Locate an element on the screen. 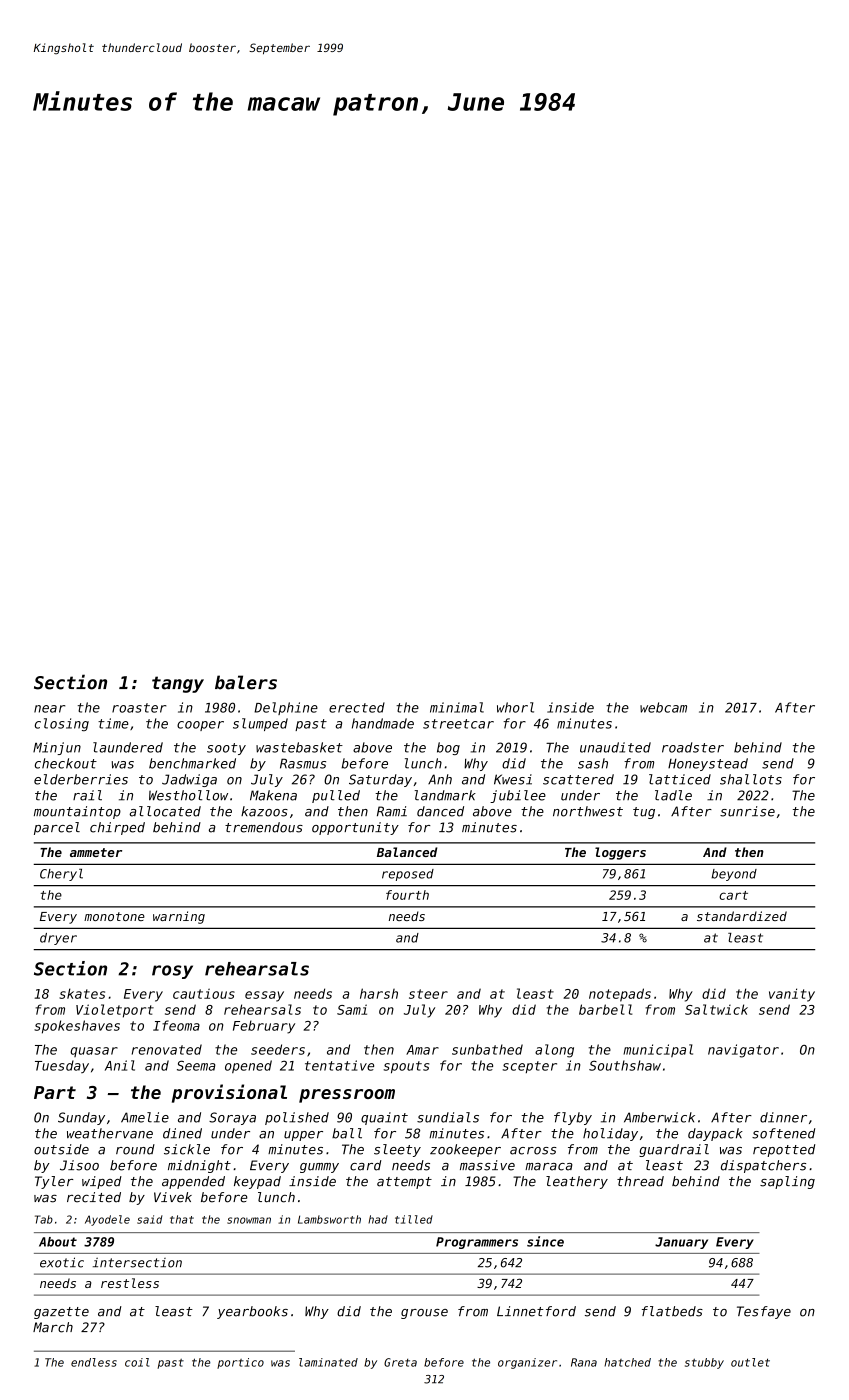 This screenshot has width=849, height=1400. outlet is located at coordinates (750, 1362).
